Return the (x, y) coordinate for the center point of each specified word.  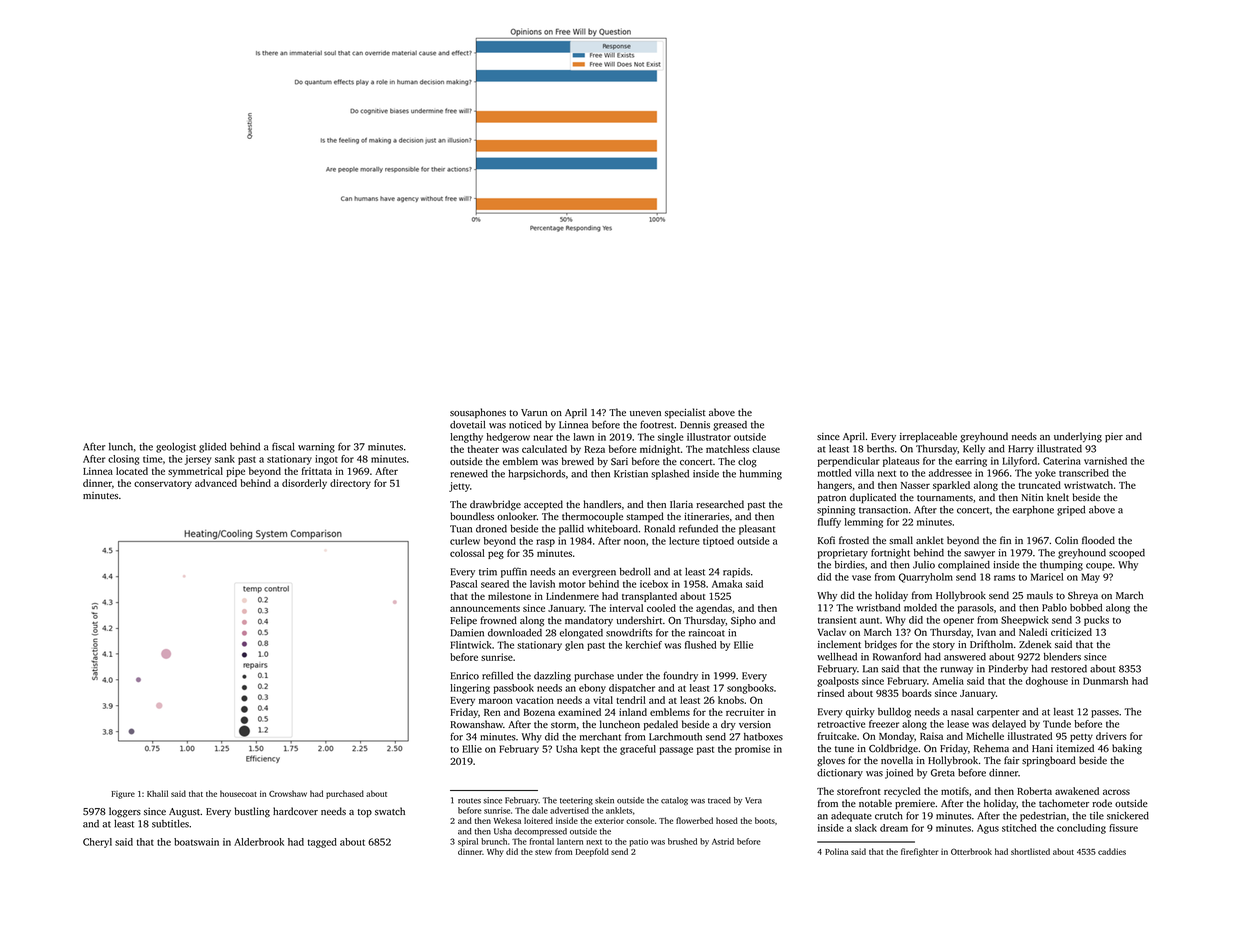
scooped (1127, 554)
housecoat (238, 793)
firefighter (919, 852)
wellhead (837, 657)
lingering (470, 689)
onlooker (517, 516)
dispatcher (632, 689)
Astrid (723, 841)
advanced (216, 483)
